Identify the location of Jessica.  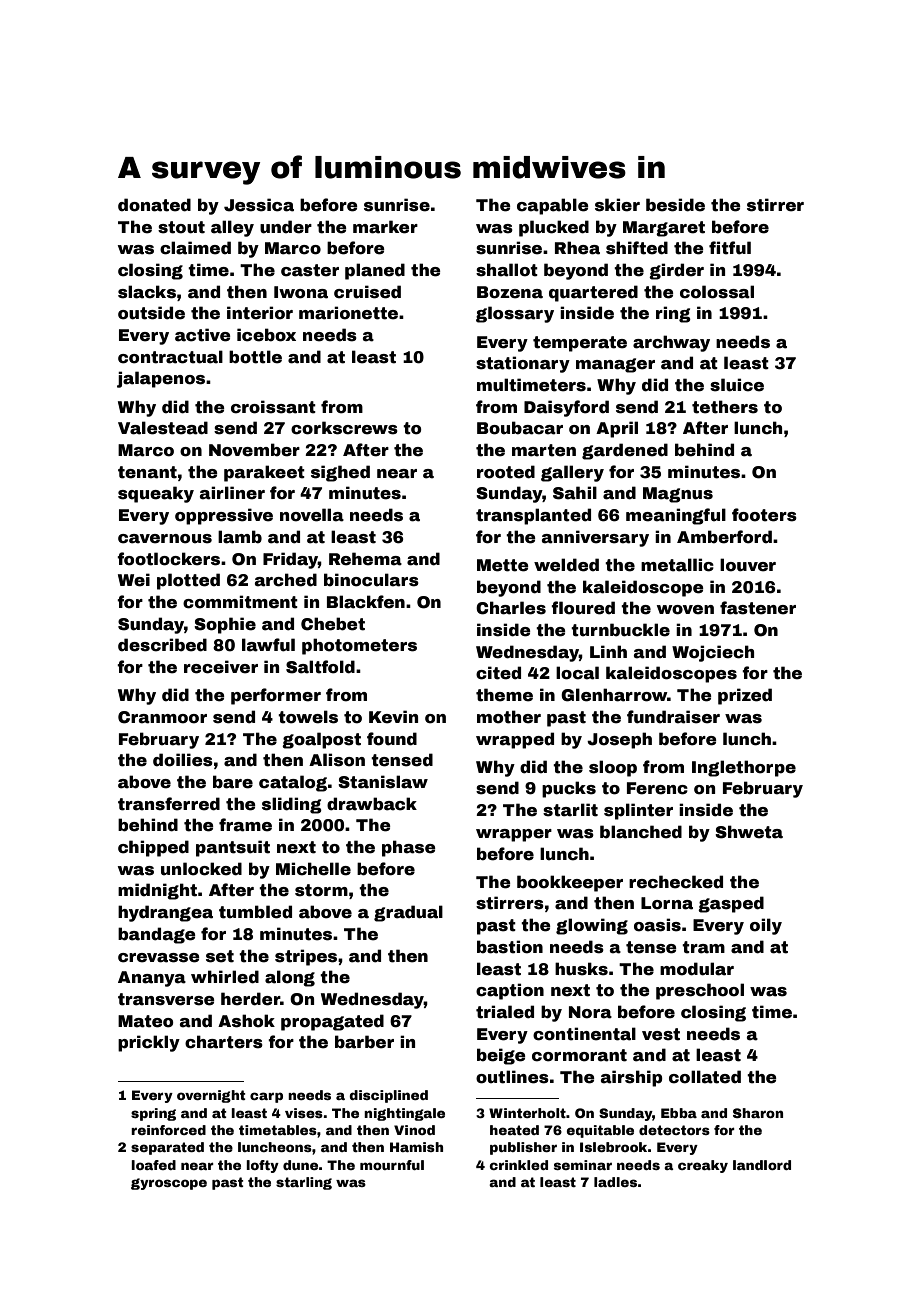
(259, 205).
